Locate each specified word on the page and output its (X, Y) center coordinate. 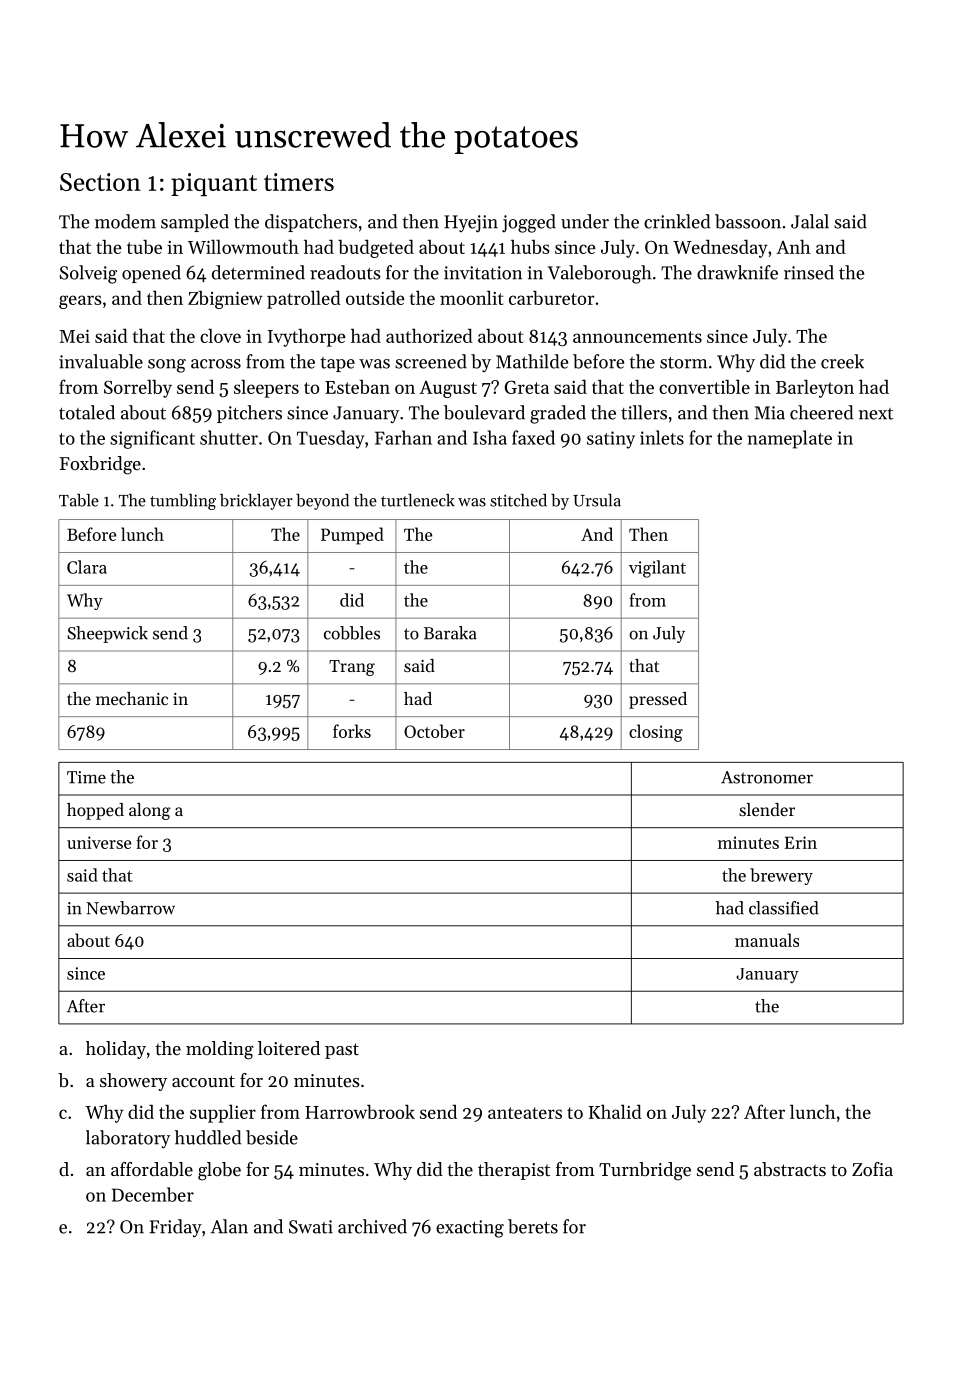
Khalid (615, 1111)
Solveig (88, 274)
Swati (311, 1227)
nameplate (790, 439)
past (342, 1051)
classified (784, 908)
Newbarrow (130, 908)
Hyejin (471, 224)
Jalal (810, 221)
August (448, 389)
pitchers (249, 414)
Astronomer (767, 777)
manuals (767, 940)
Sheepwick (107, 634)
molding (220, 1050)
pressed (658, 700)
